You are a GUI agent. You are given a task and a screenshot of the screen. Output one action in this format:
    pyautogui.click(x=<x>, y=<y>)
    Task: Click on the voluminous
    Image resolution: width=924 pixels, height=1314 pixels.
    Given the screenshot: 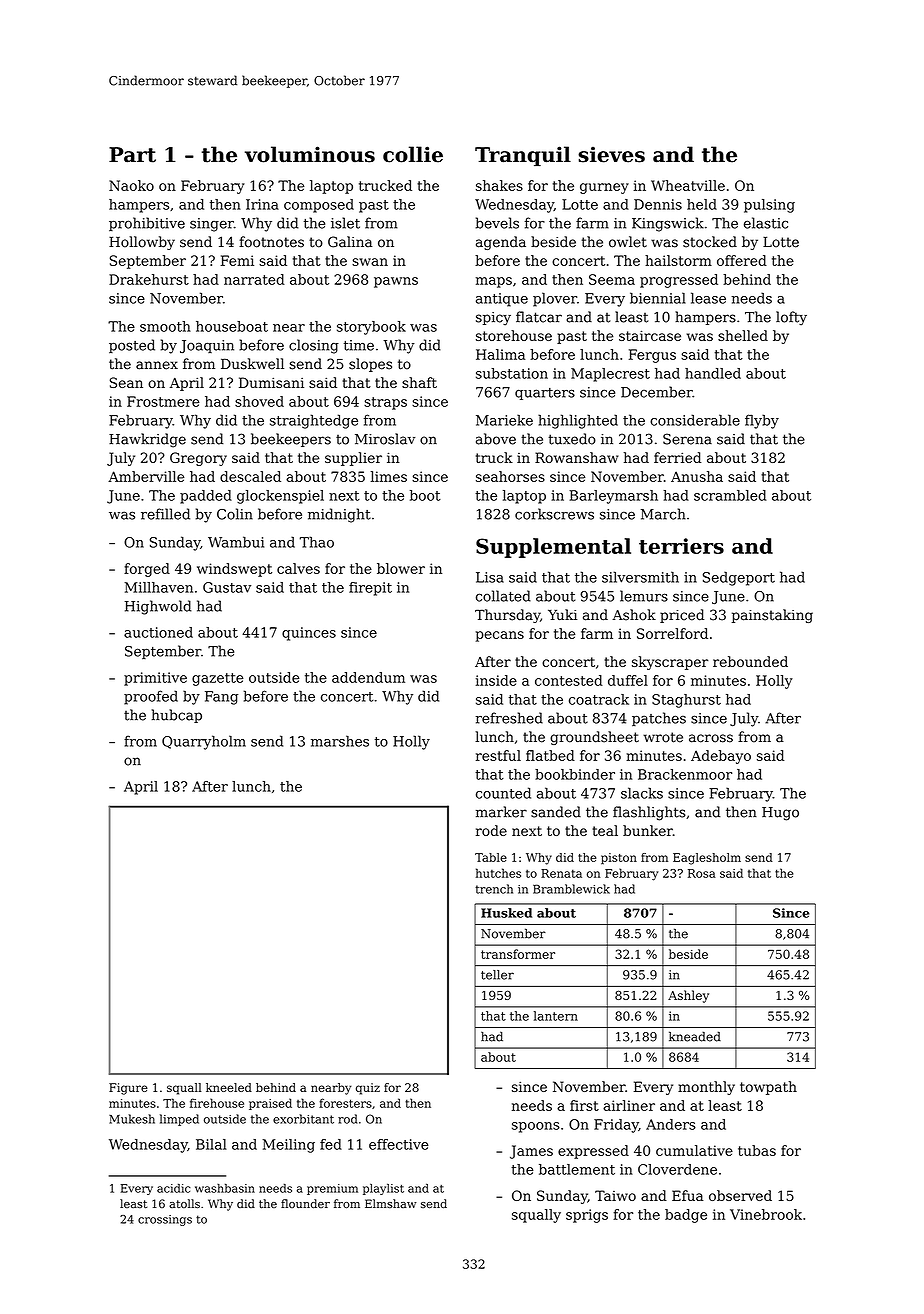 What is the action you would take?
    pyautogui.click(x=310, y=154)
